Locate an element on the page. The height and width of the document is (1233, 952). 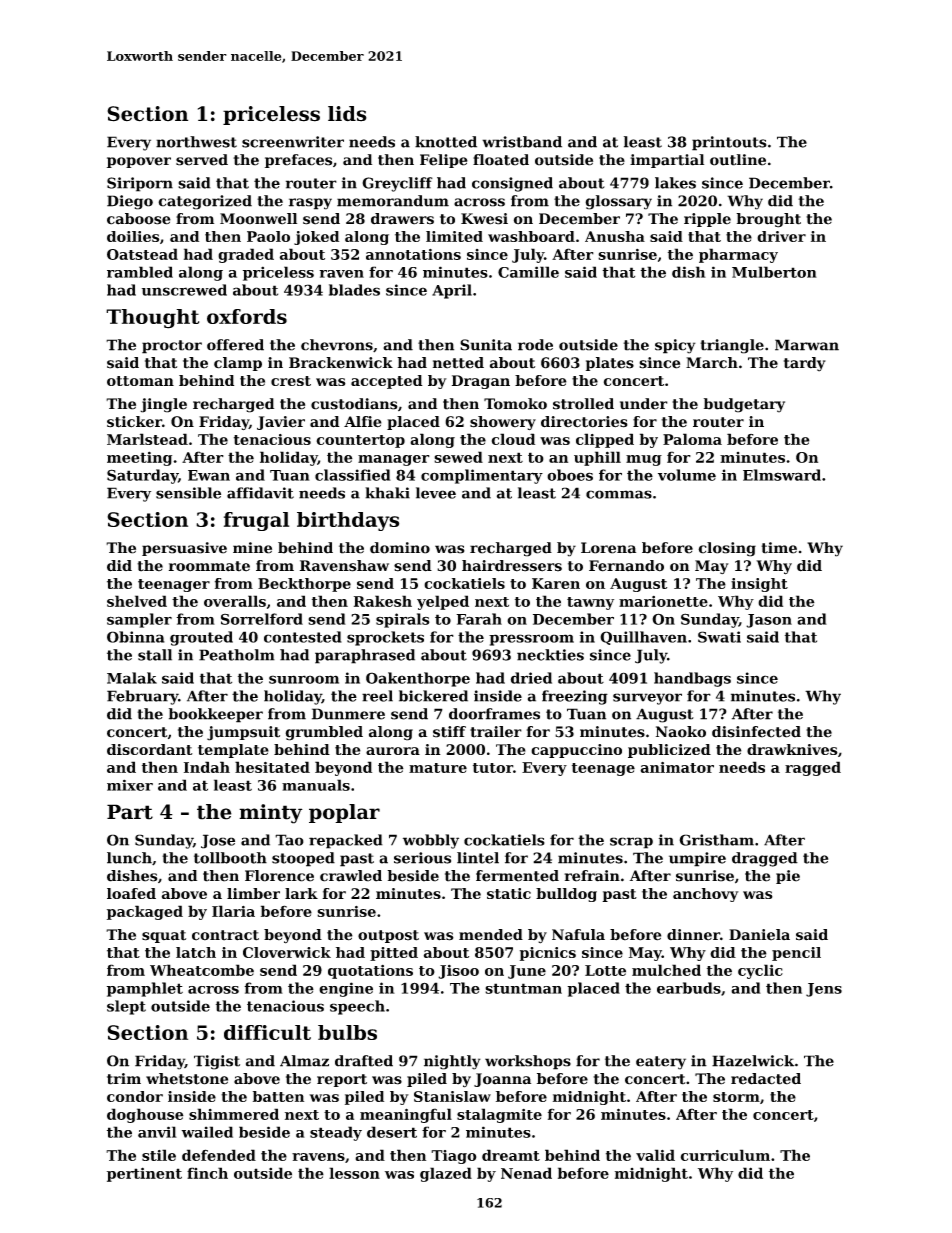
printouts is located at coordinates (729, 143).
